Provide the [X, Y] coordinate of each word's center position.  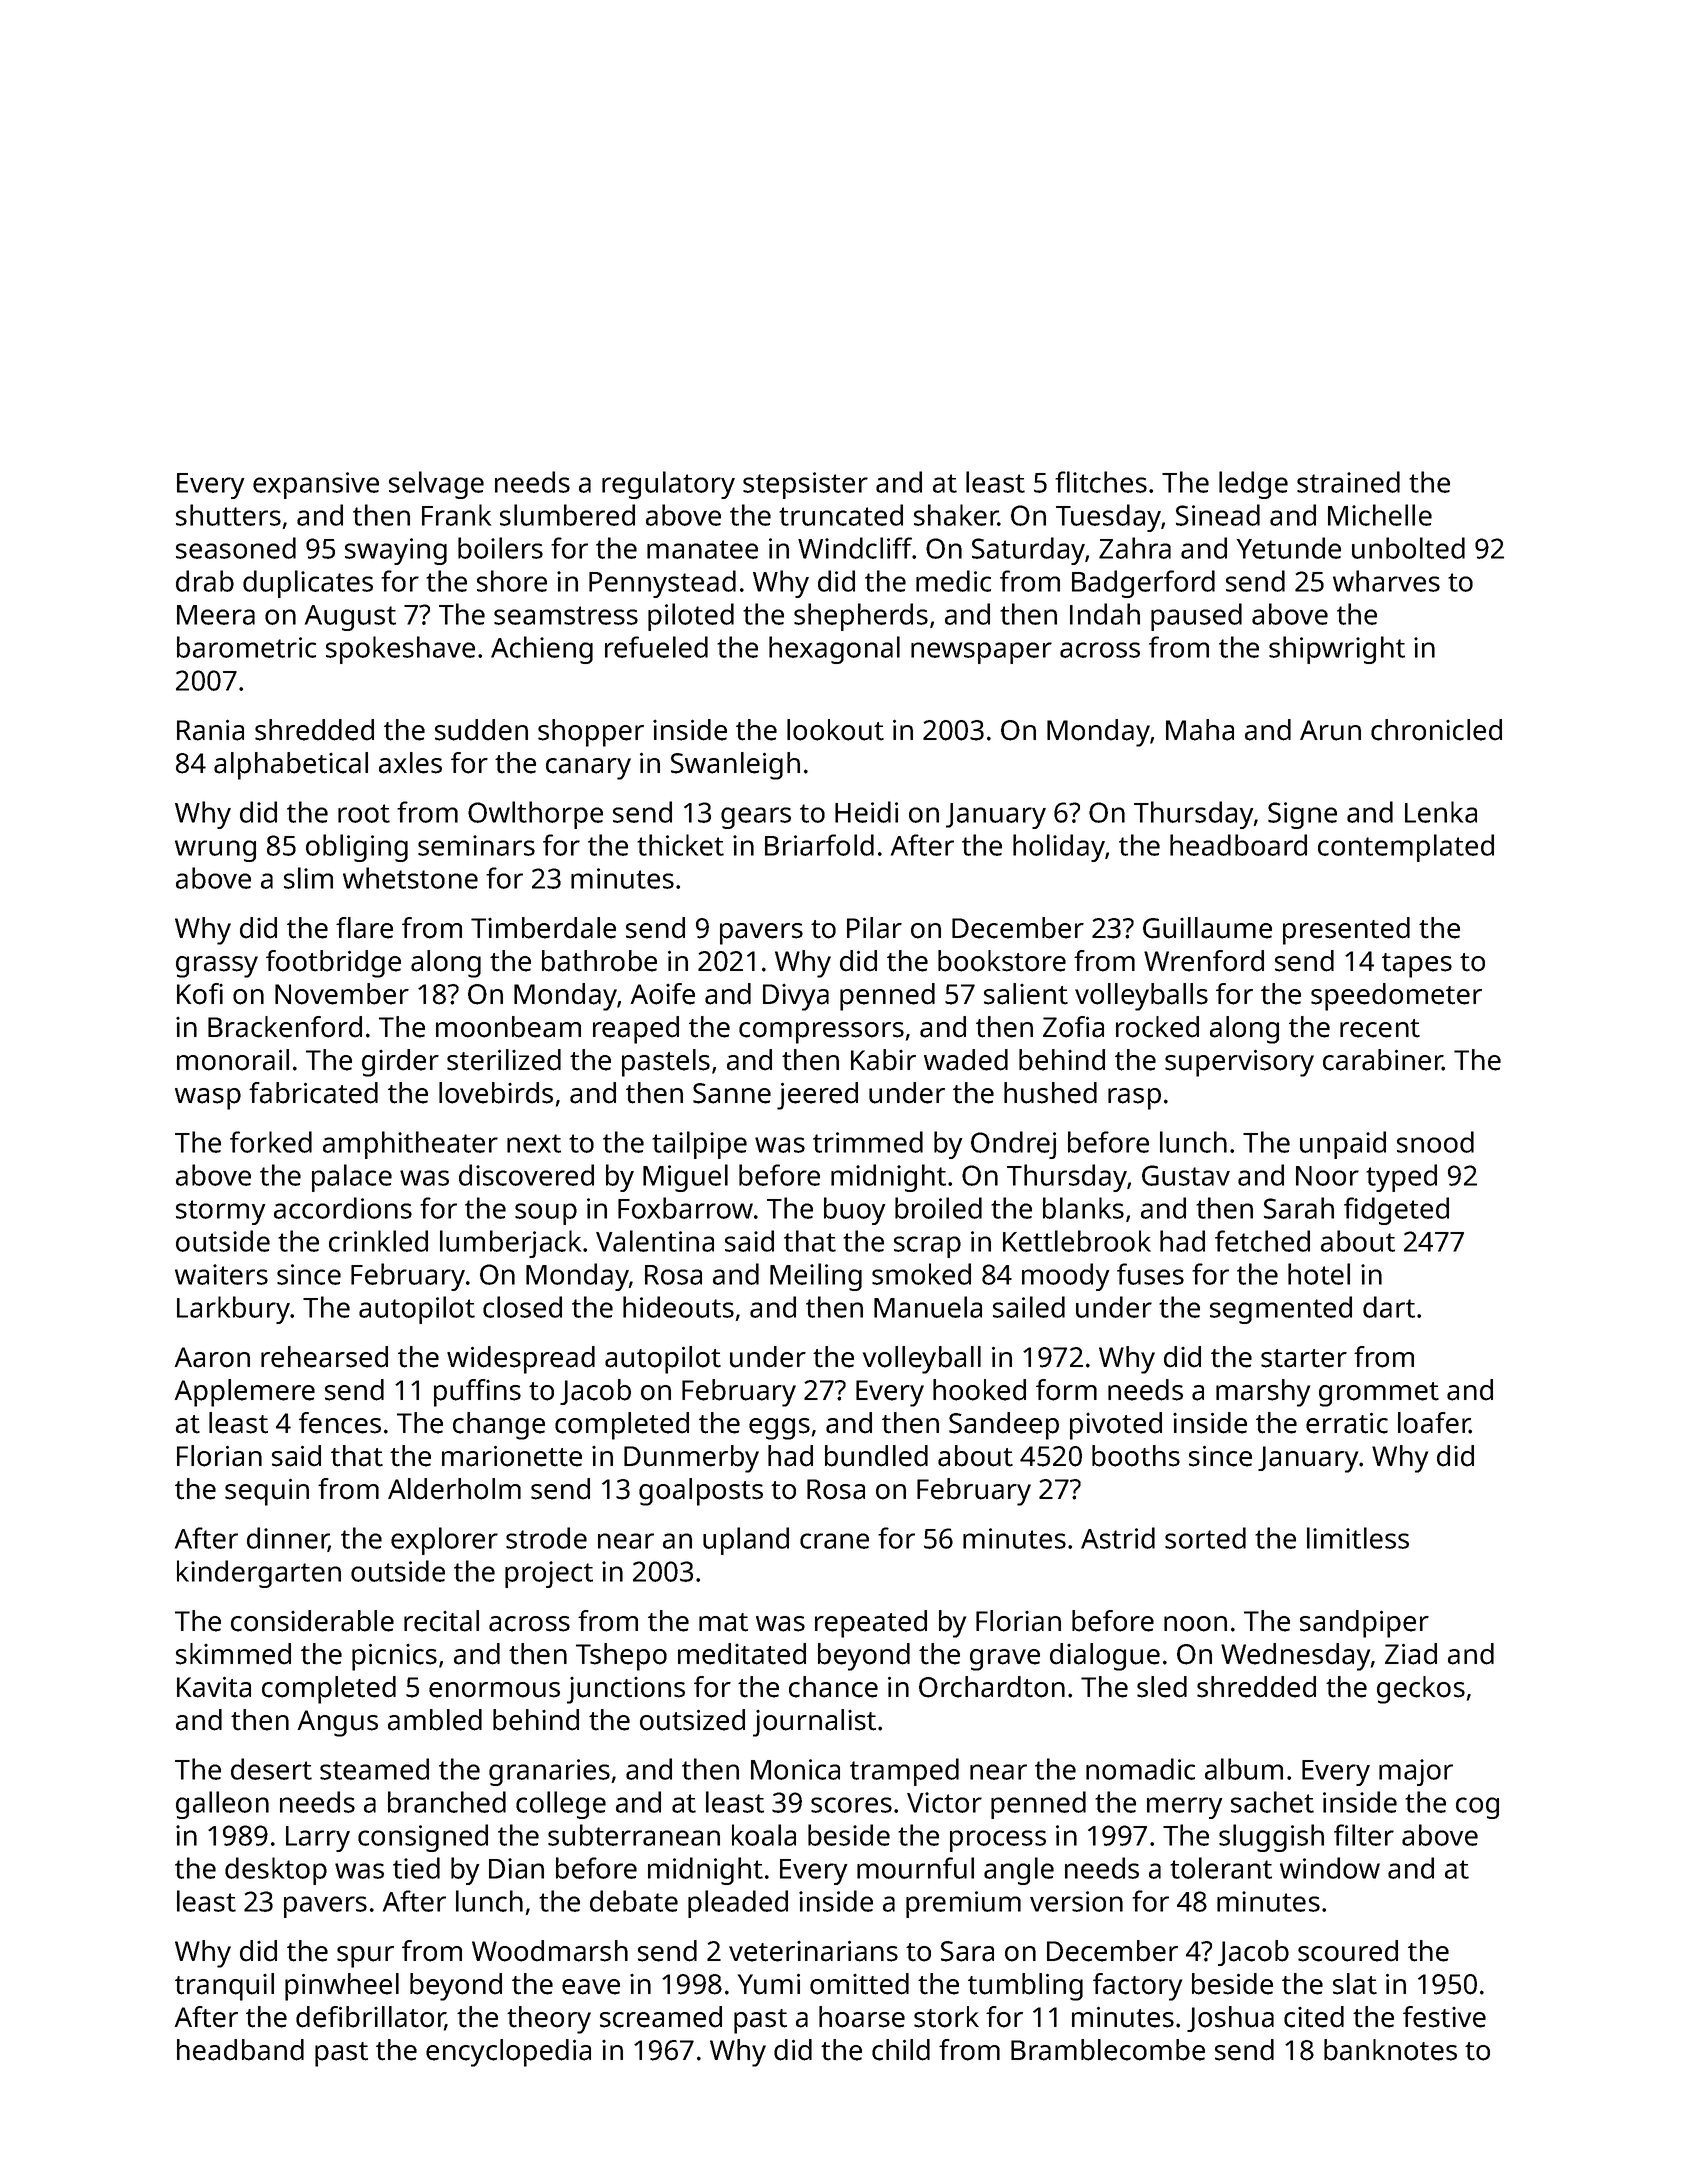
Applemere [244, 1393]
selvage [436, 485]
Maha [1200, 730]
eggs [779, 1429]
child [901, 2050]
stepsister [805, 485]
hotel [1319, 1274]
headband [240, 2050]
